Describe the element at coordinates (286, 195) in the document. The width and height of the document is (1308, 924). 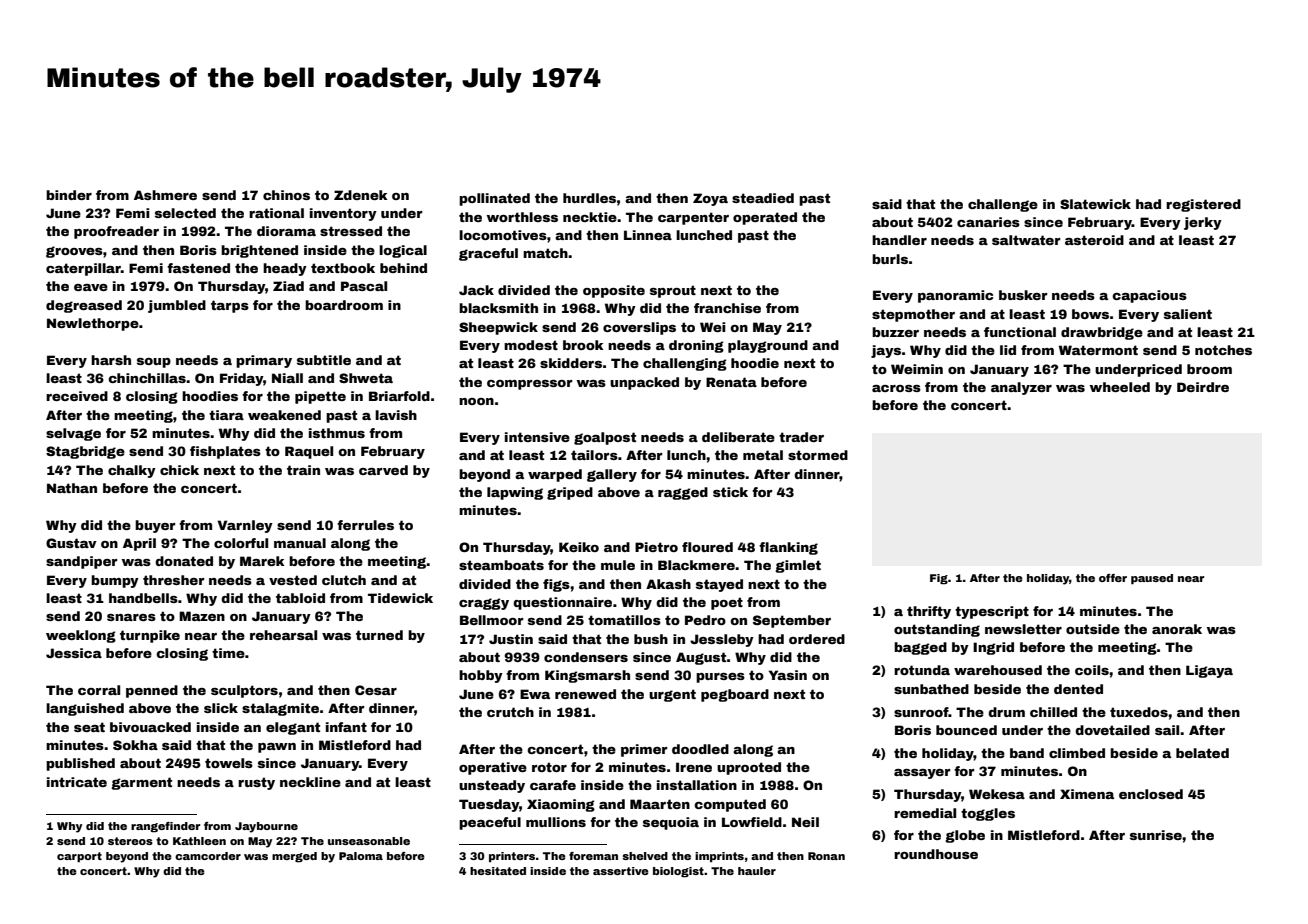
I see `chinos` at that location.
